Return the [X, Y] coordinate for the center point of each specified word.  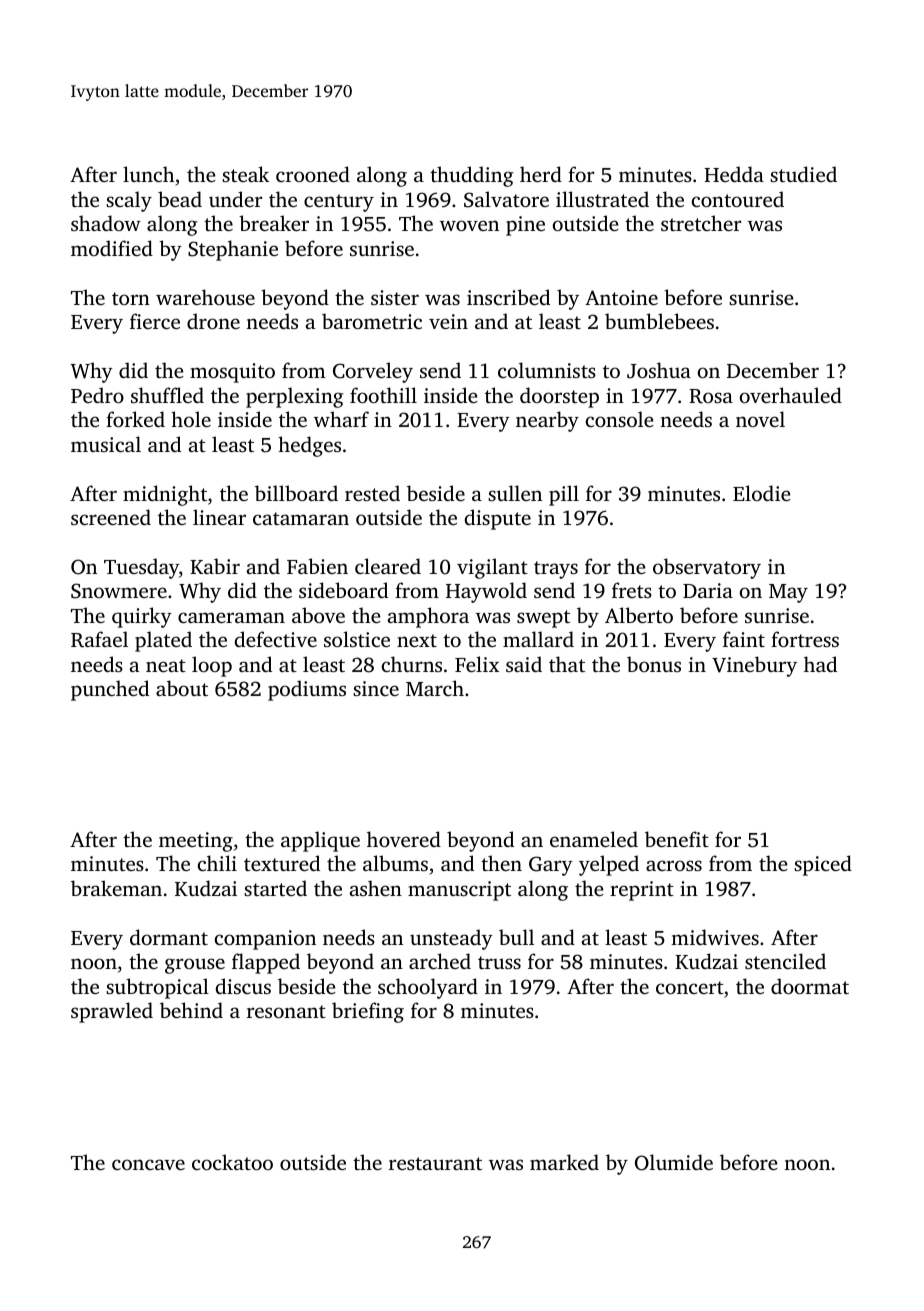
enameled [594, 839]
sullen [515, 493]
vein [448, 321]
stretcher [701, 223]
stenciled [785, 961]
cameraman [231, 617]
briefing [368, 1012]
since [376, 688]
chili [217, 863]
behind [191, 1010]
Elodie [762, 493]
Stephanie [233, 250]
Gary [551, 866]
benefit [677, 839]
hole [191, 419]
